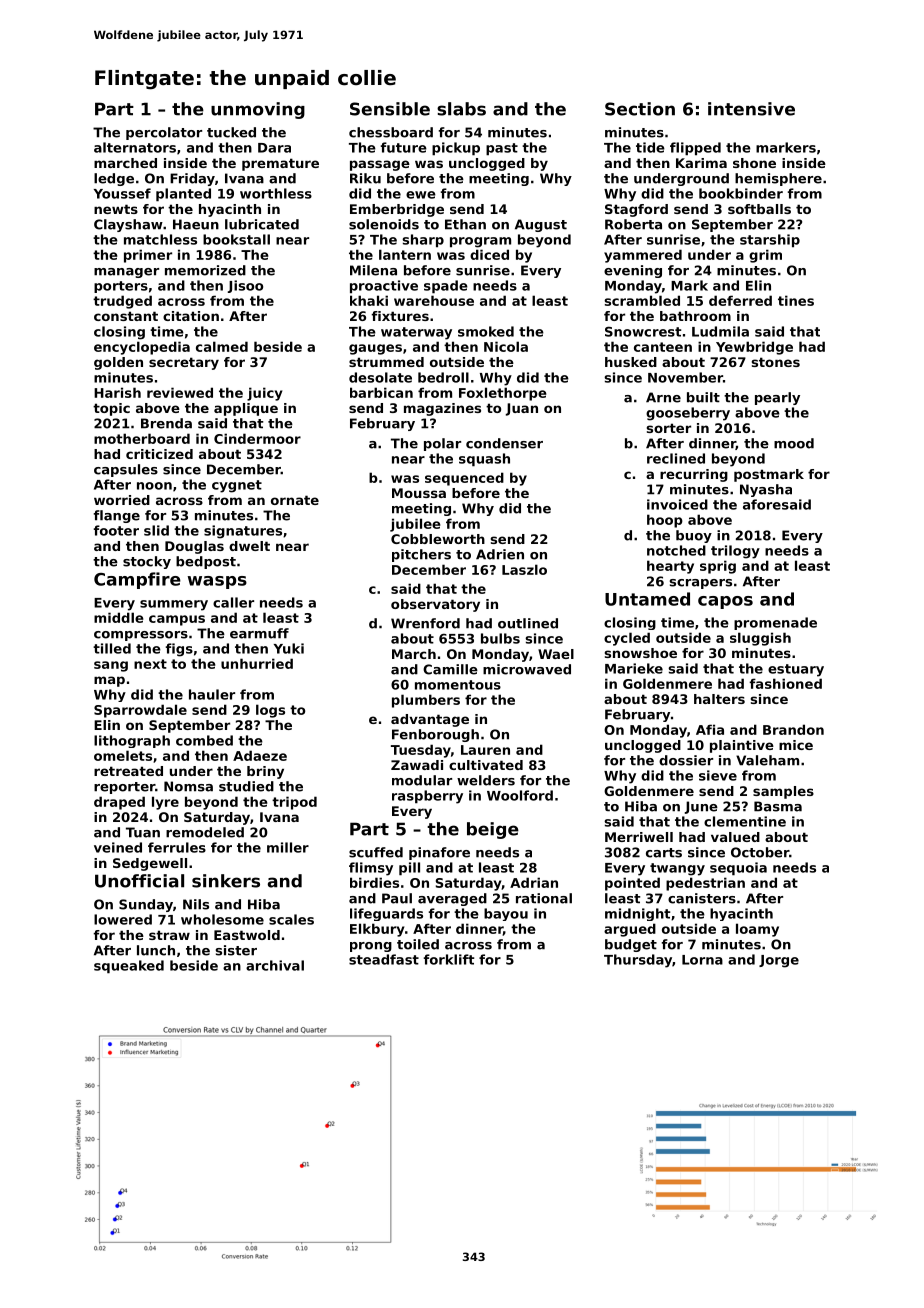 Image resolution: width=924 pixels, height=1308 pixels. What do you see at coordinates (702, 898) in the screenshot?
I see `canisters` at bounding box center [702, 898].
